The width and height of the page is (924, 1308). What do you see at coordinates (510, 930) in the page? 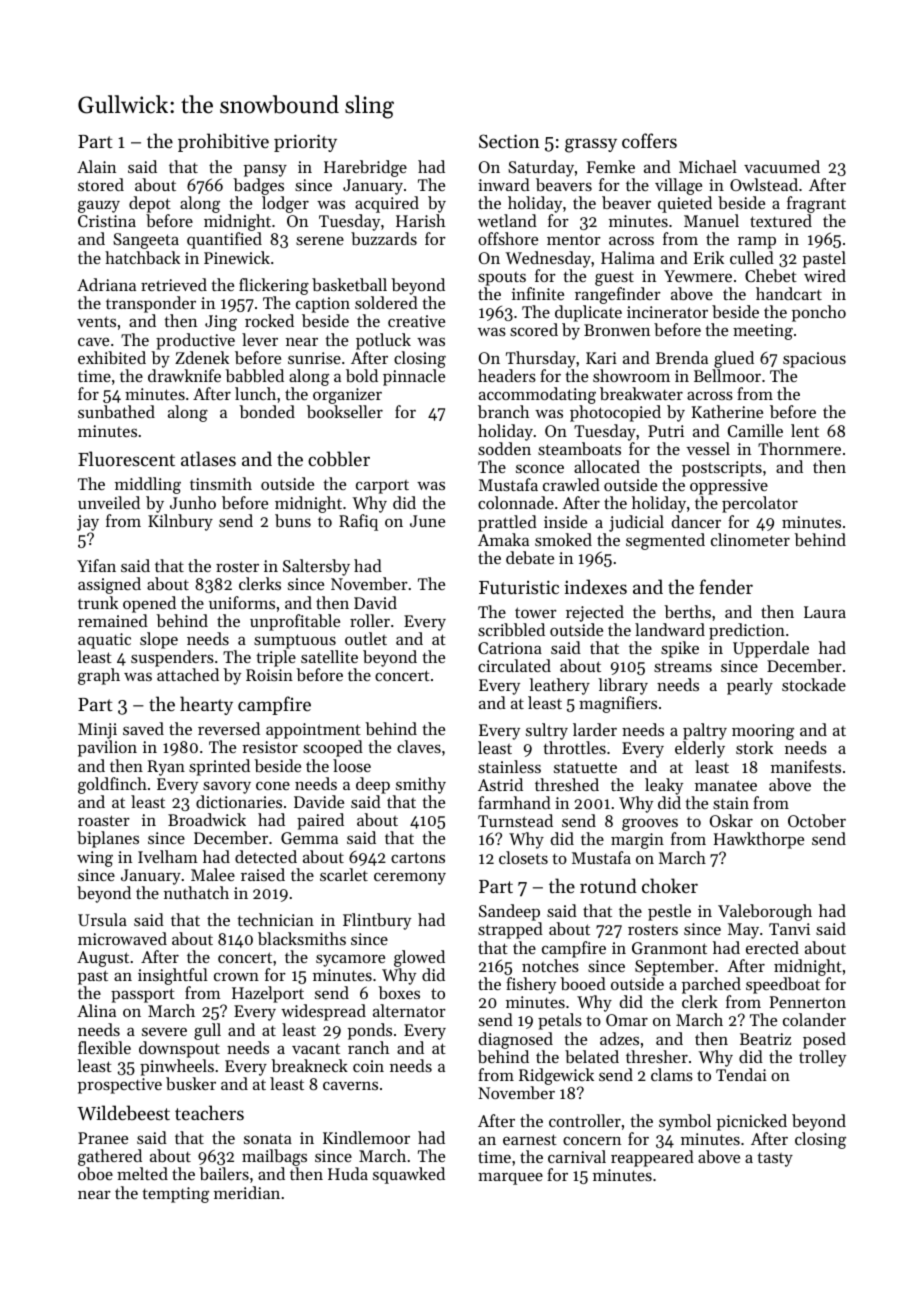
I see `strapped` at bounding box center [510, 930].
